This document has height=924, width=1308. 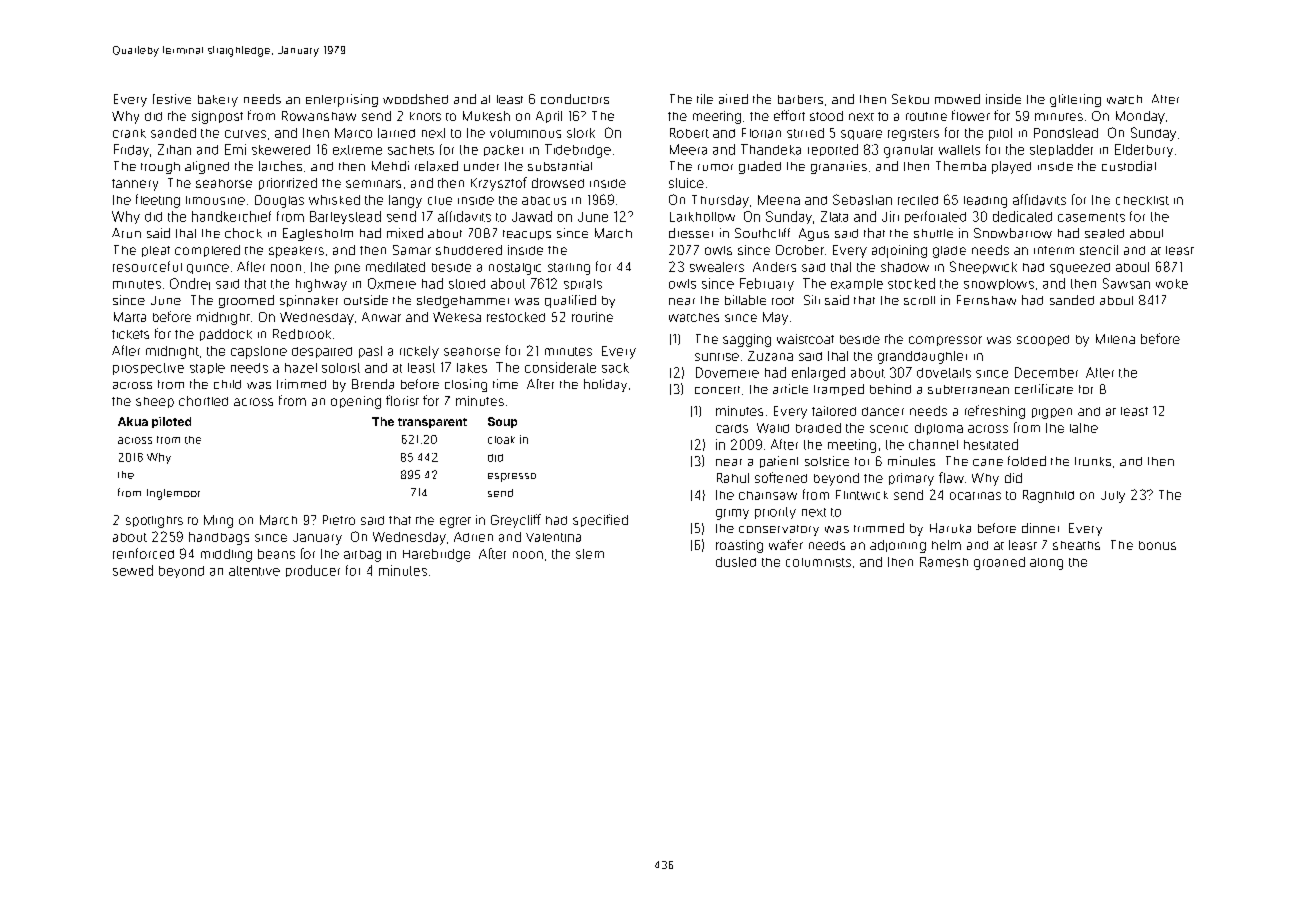 I want to click on solstice, so click(x=827, y=461).
